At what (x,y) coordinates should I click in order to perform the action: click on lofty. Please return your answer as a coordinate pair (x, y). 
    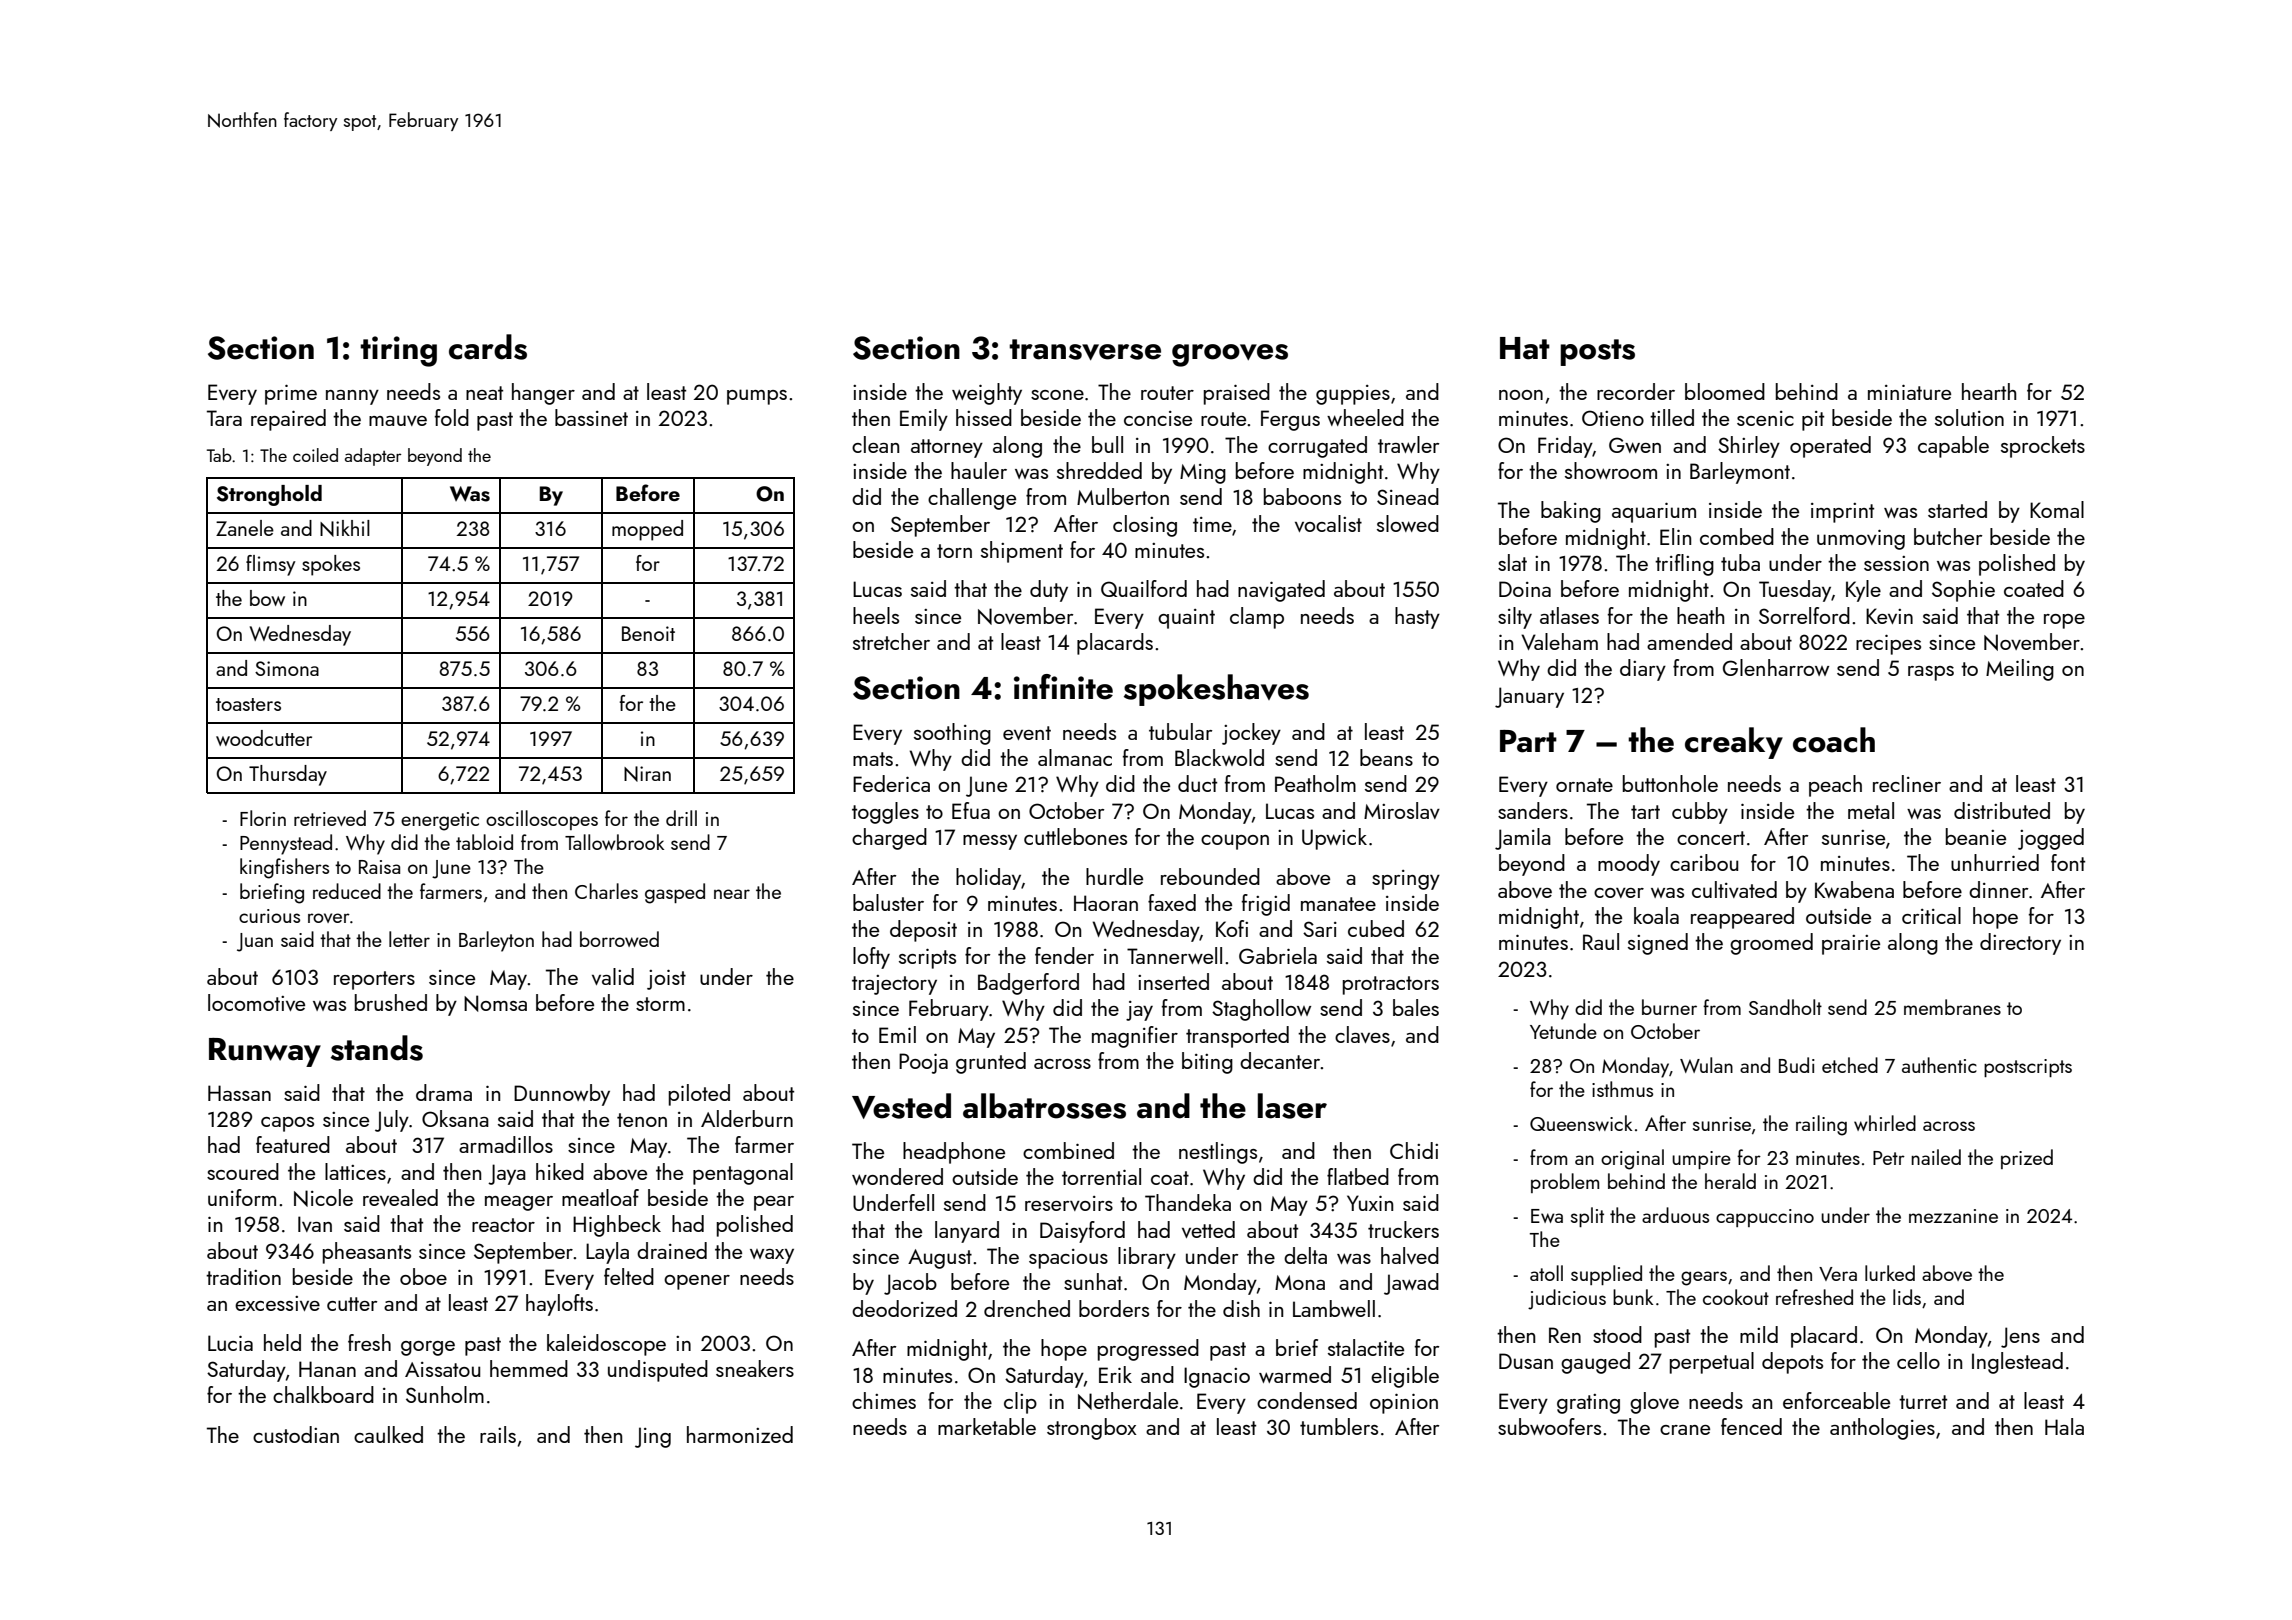
    Looking at the image, I should click on (871, 958).
